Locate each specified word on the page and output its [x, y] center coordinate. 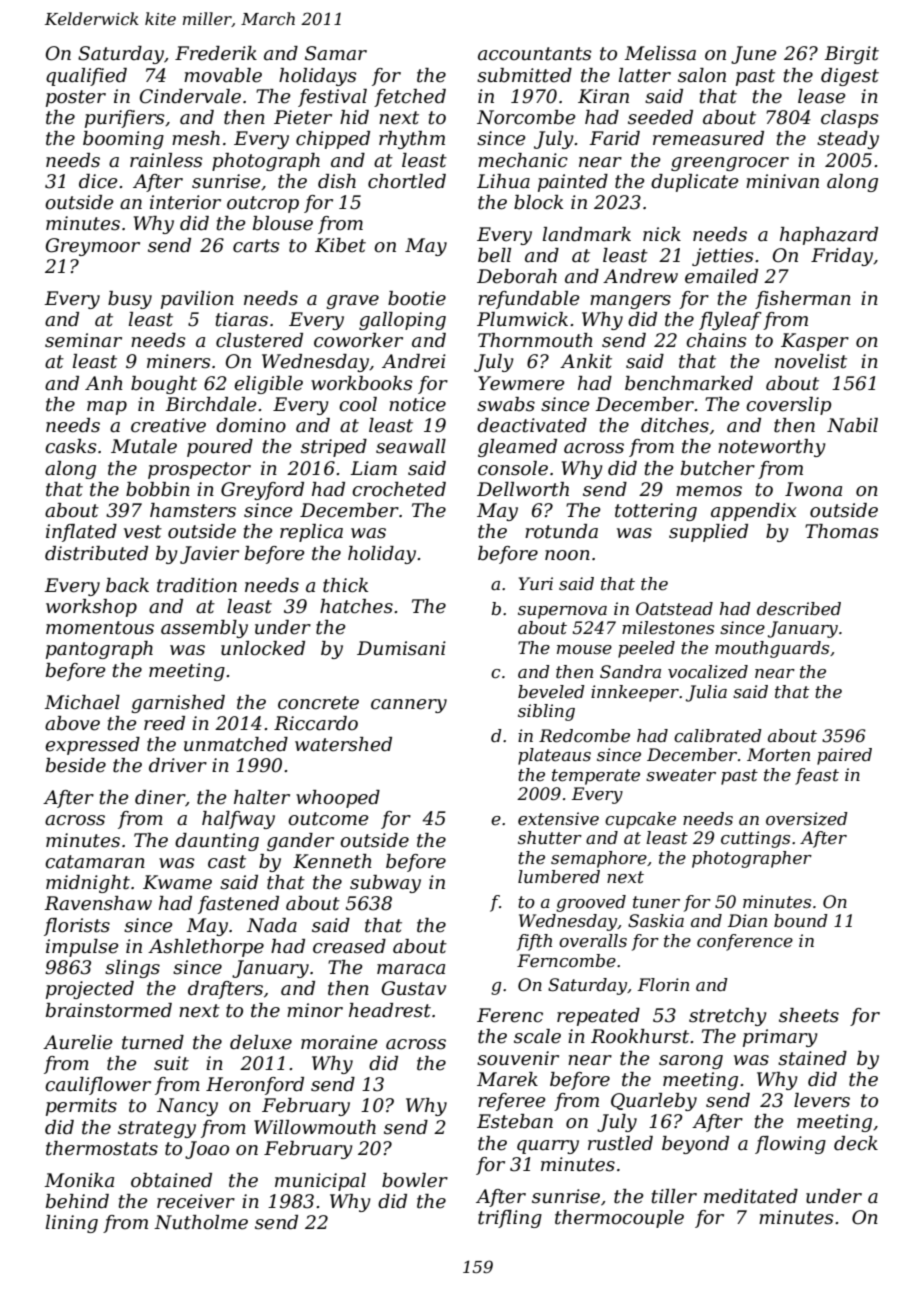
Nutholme [201, 1222]
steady [848, 140]
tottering [656, 512]
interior [185, 202]
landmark [587, 234]
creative [168, 425]
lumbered [559, 877]
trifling [510, 1219]
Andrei [414, 361]
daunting [217, 842]
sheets [809, 1015]
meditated [751, 1196]
